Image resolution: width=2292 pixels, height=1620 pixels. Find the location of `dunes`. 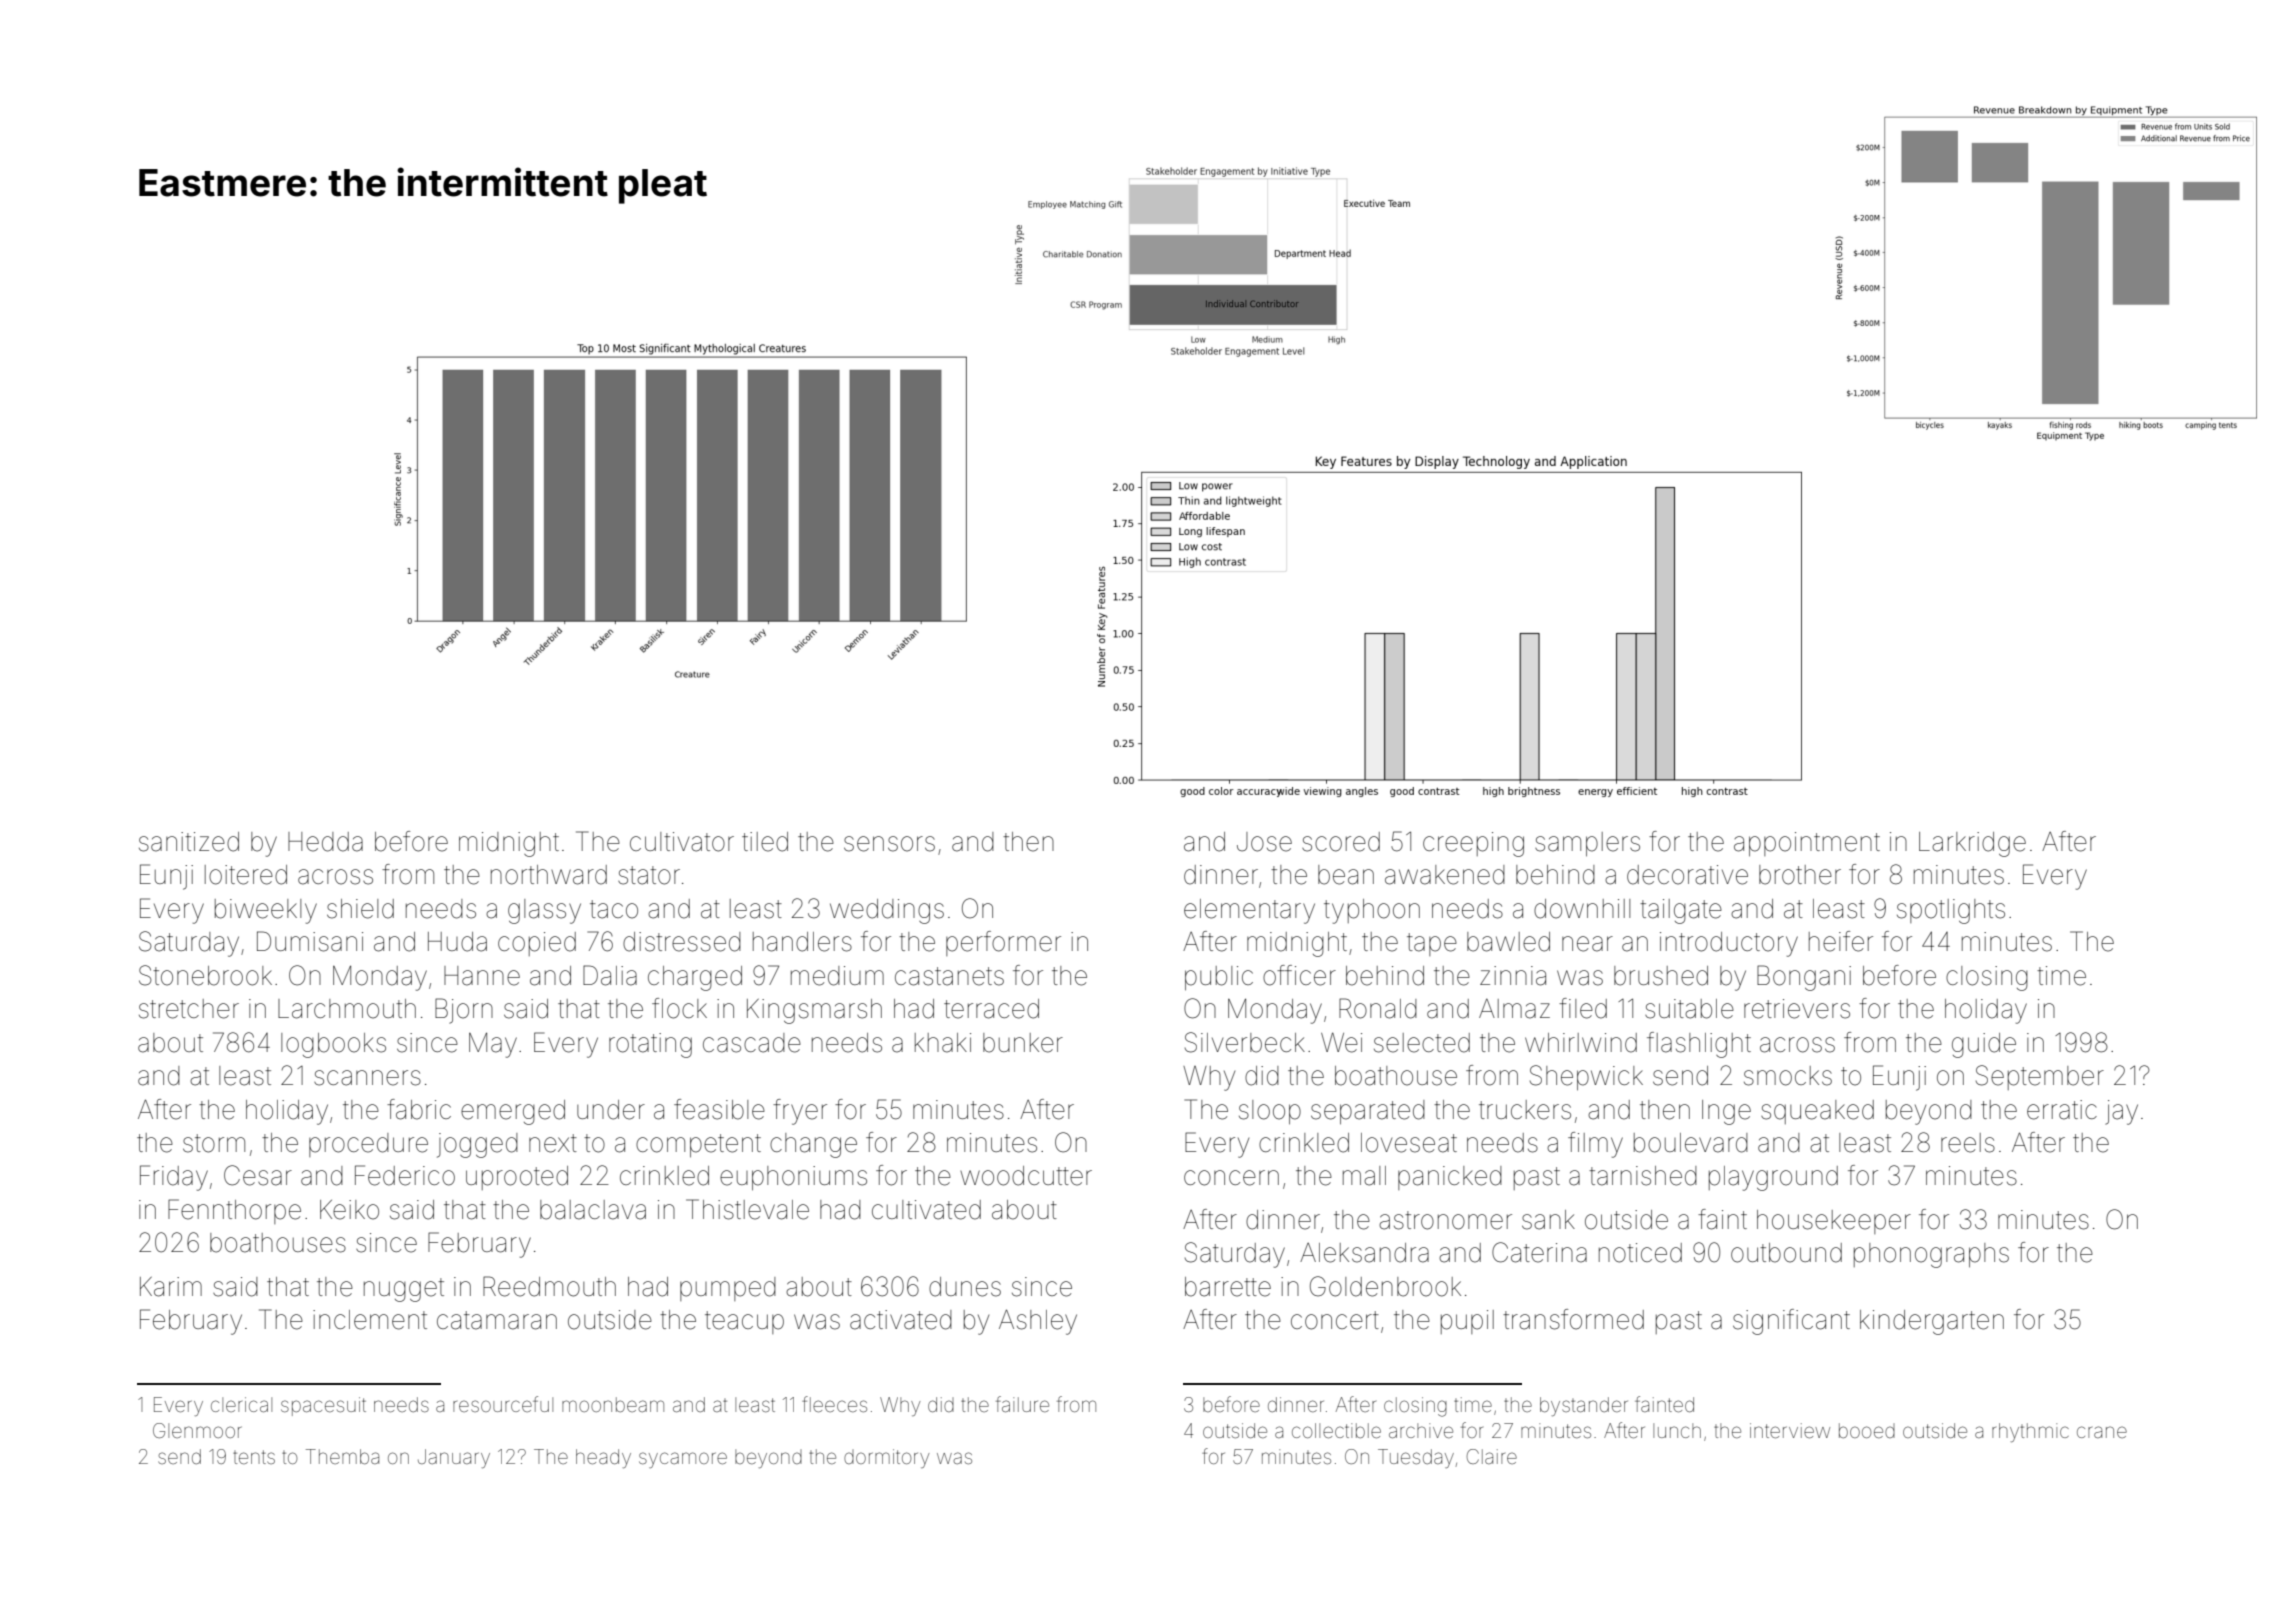

dunes is located at coordinates (965, 1287).
